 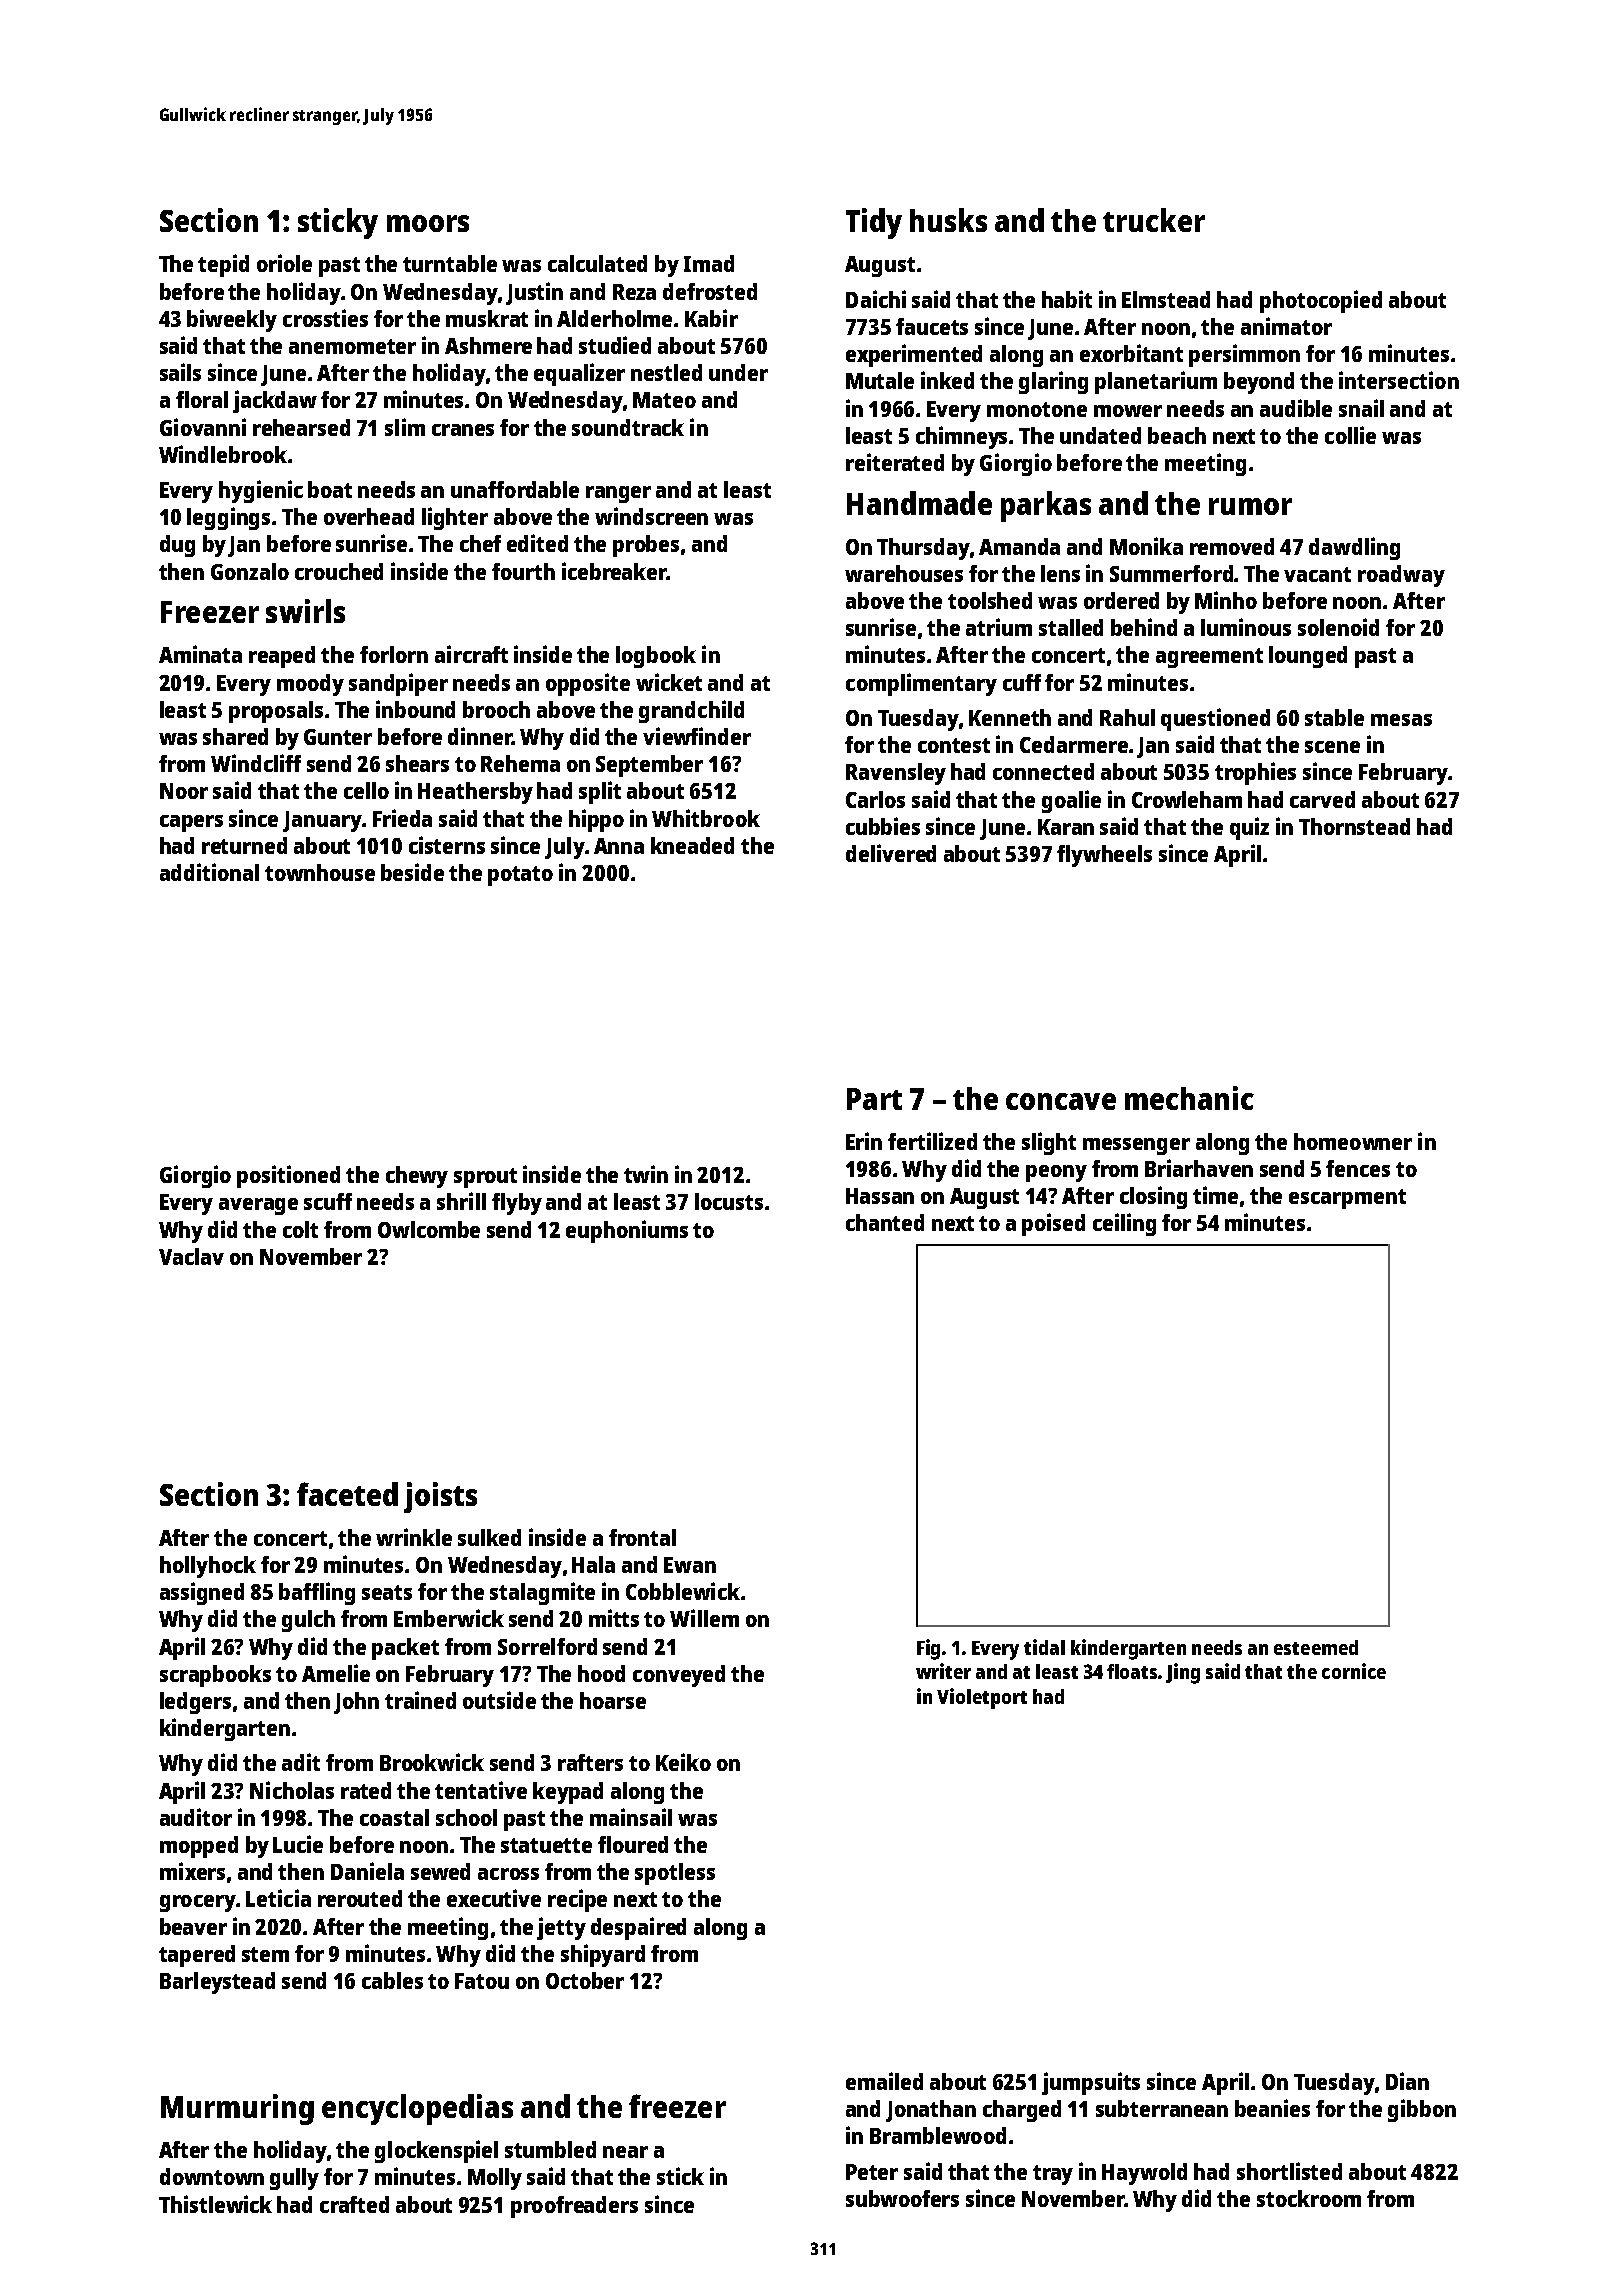 What do you see at coordinates (928, 1649) in the screenshot?
I see `Fig` at bounding box center [928, 1649].
